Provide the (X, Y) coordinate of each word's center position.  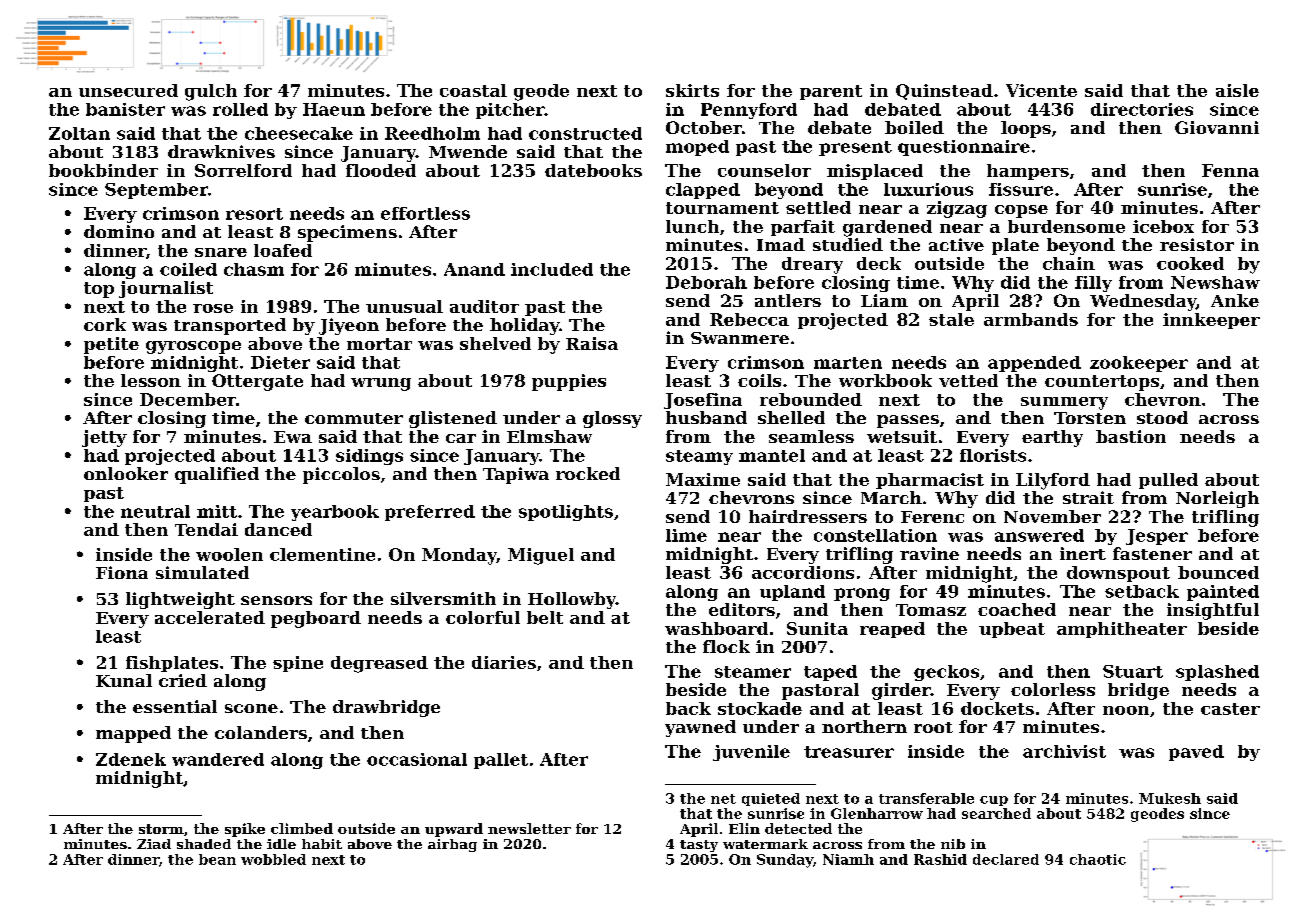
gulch (211, 92)
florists (993, 455)
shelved (495, 343)
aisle (1237, 90)
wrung (381, 384)
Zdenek (131, 759)
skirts (692, 90)
